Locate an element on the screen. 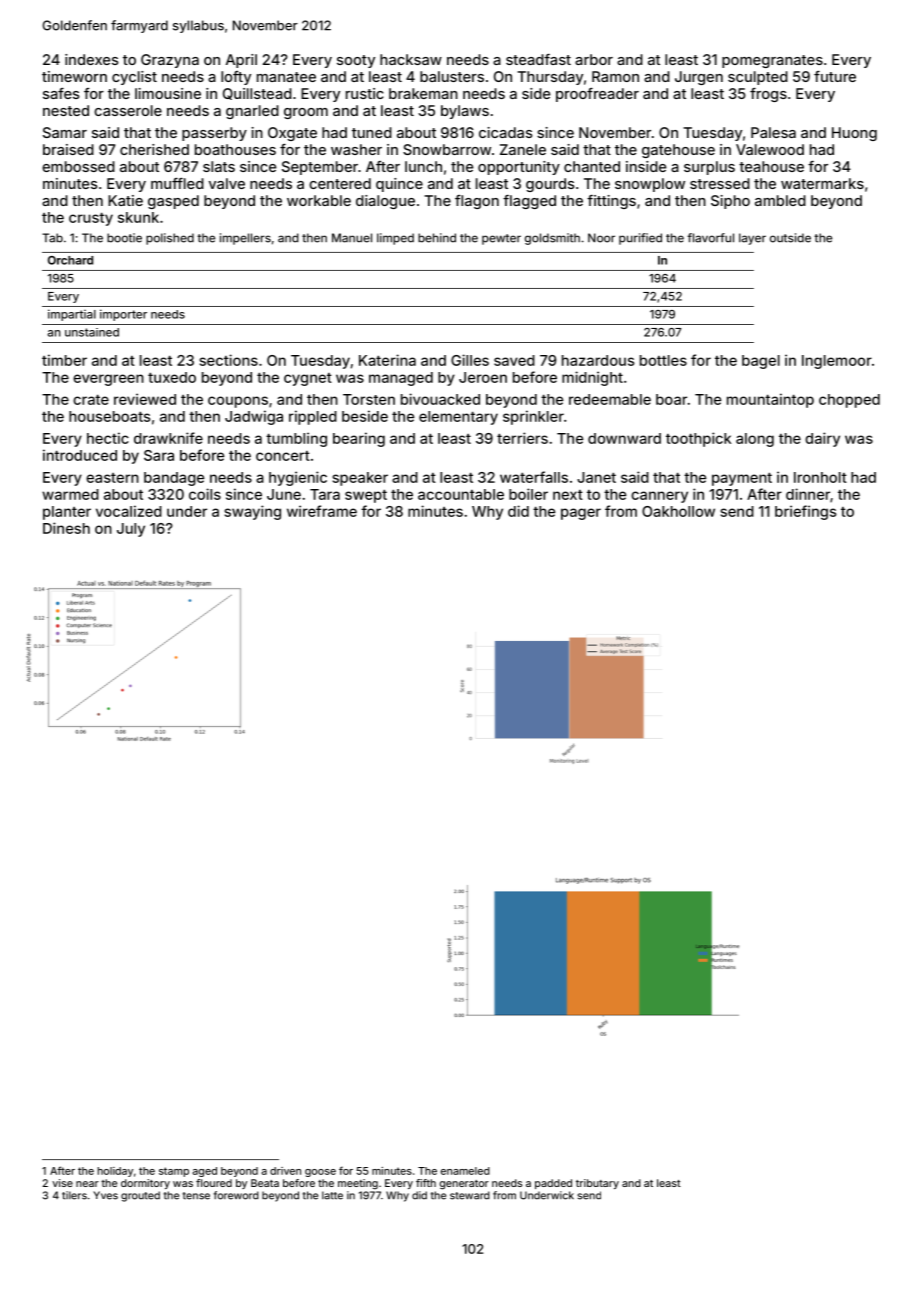  bearing is located at coordinates (359, 439).
